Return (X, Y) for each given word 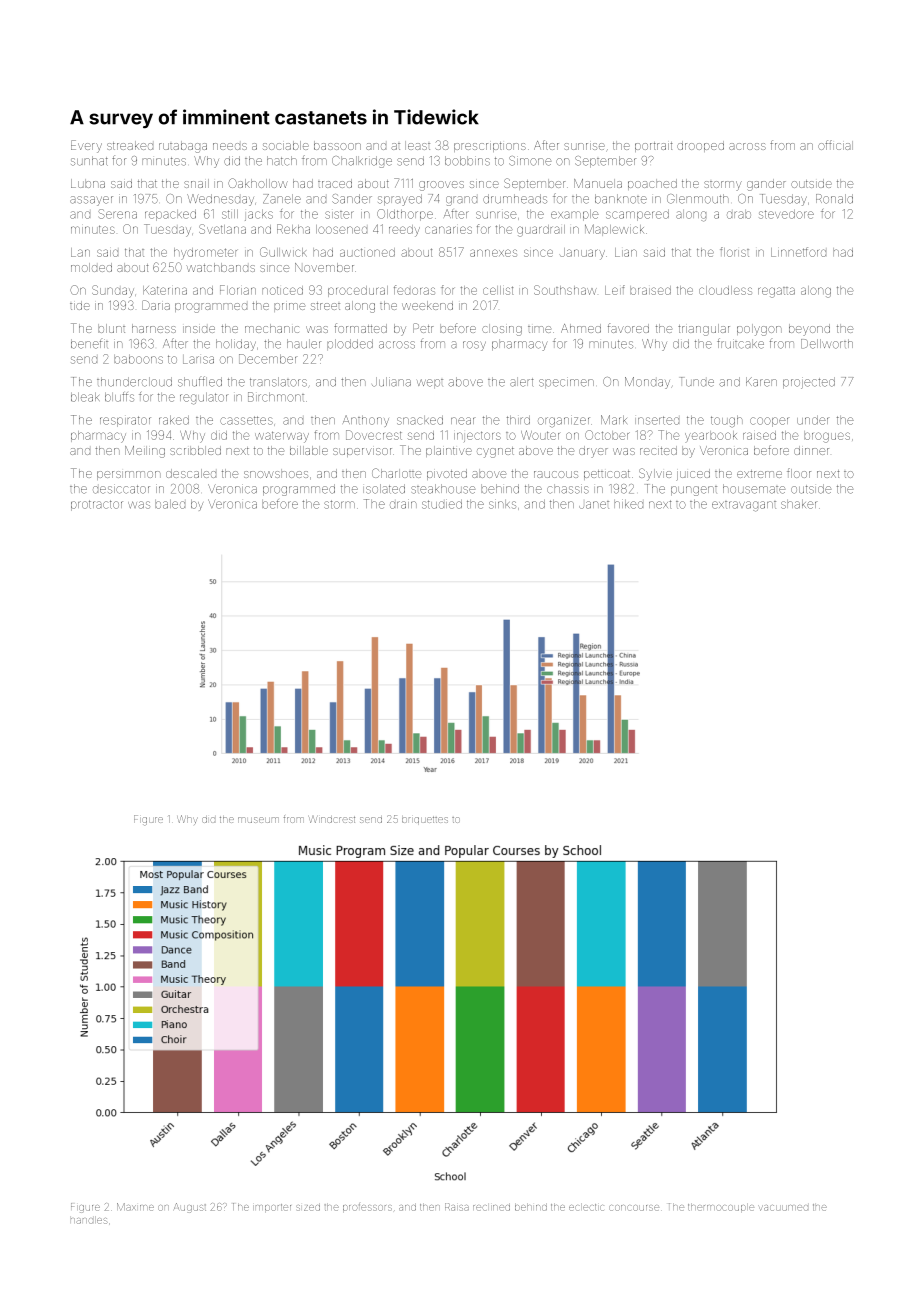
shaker (798, 504)
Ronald (834, 199)
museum (258, 820)
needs (230, 146)
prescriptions (490, 147)
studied (442, 504)
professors (367, 1207)
